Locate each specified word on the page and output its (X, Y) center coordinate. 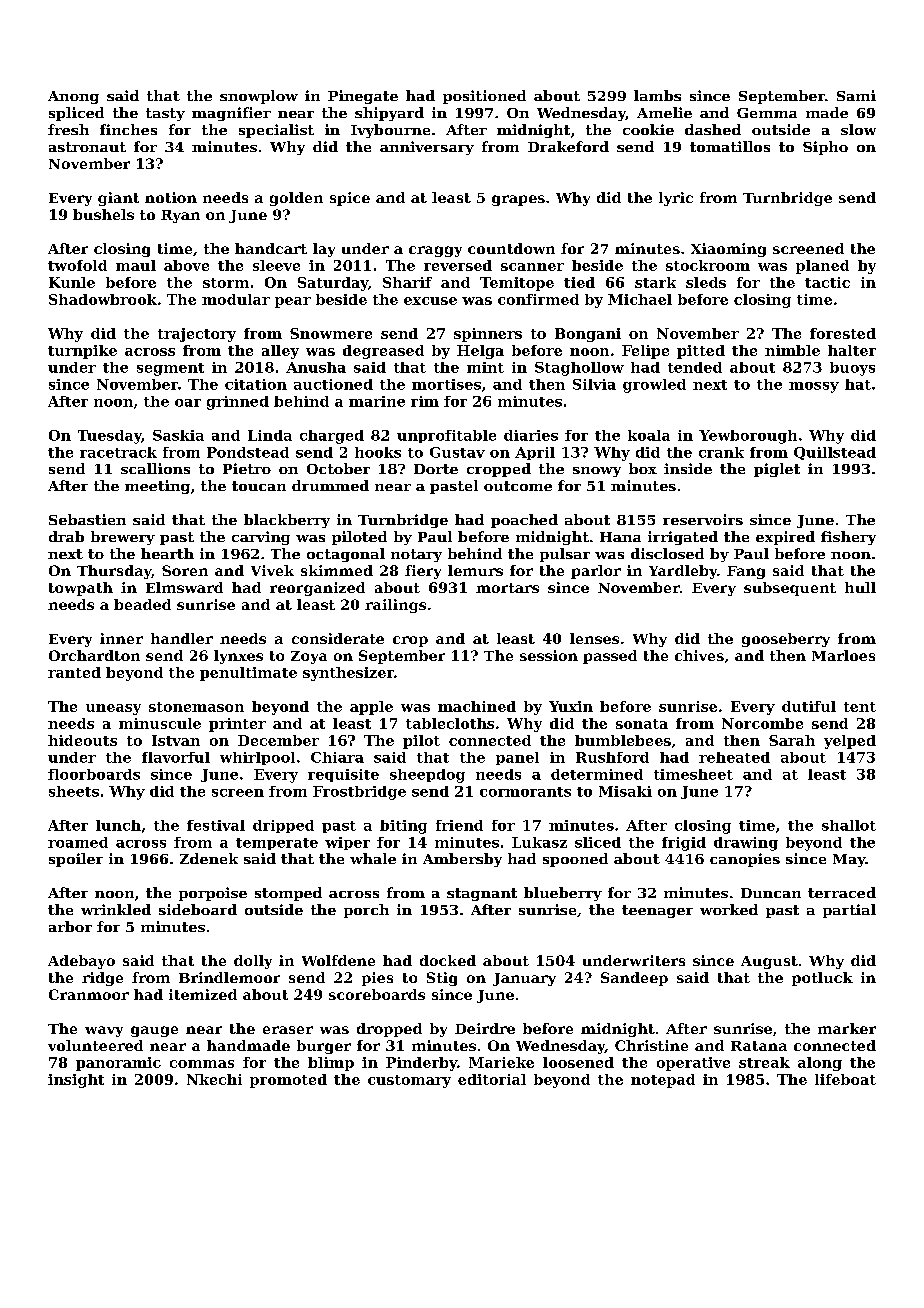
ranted (74, 672)
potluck (822, 979)
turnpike (82, 352)
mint (485, 367)
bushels (103, 214)
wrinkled (116, 909)
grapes (518, 200)
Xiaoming (728, 250)
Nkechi (214, 1079)
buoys (852, 369)
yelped (850, 742)
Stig (442, 979)
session (549, 655)
